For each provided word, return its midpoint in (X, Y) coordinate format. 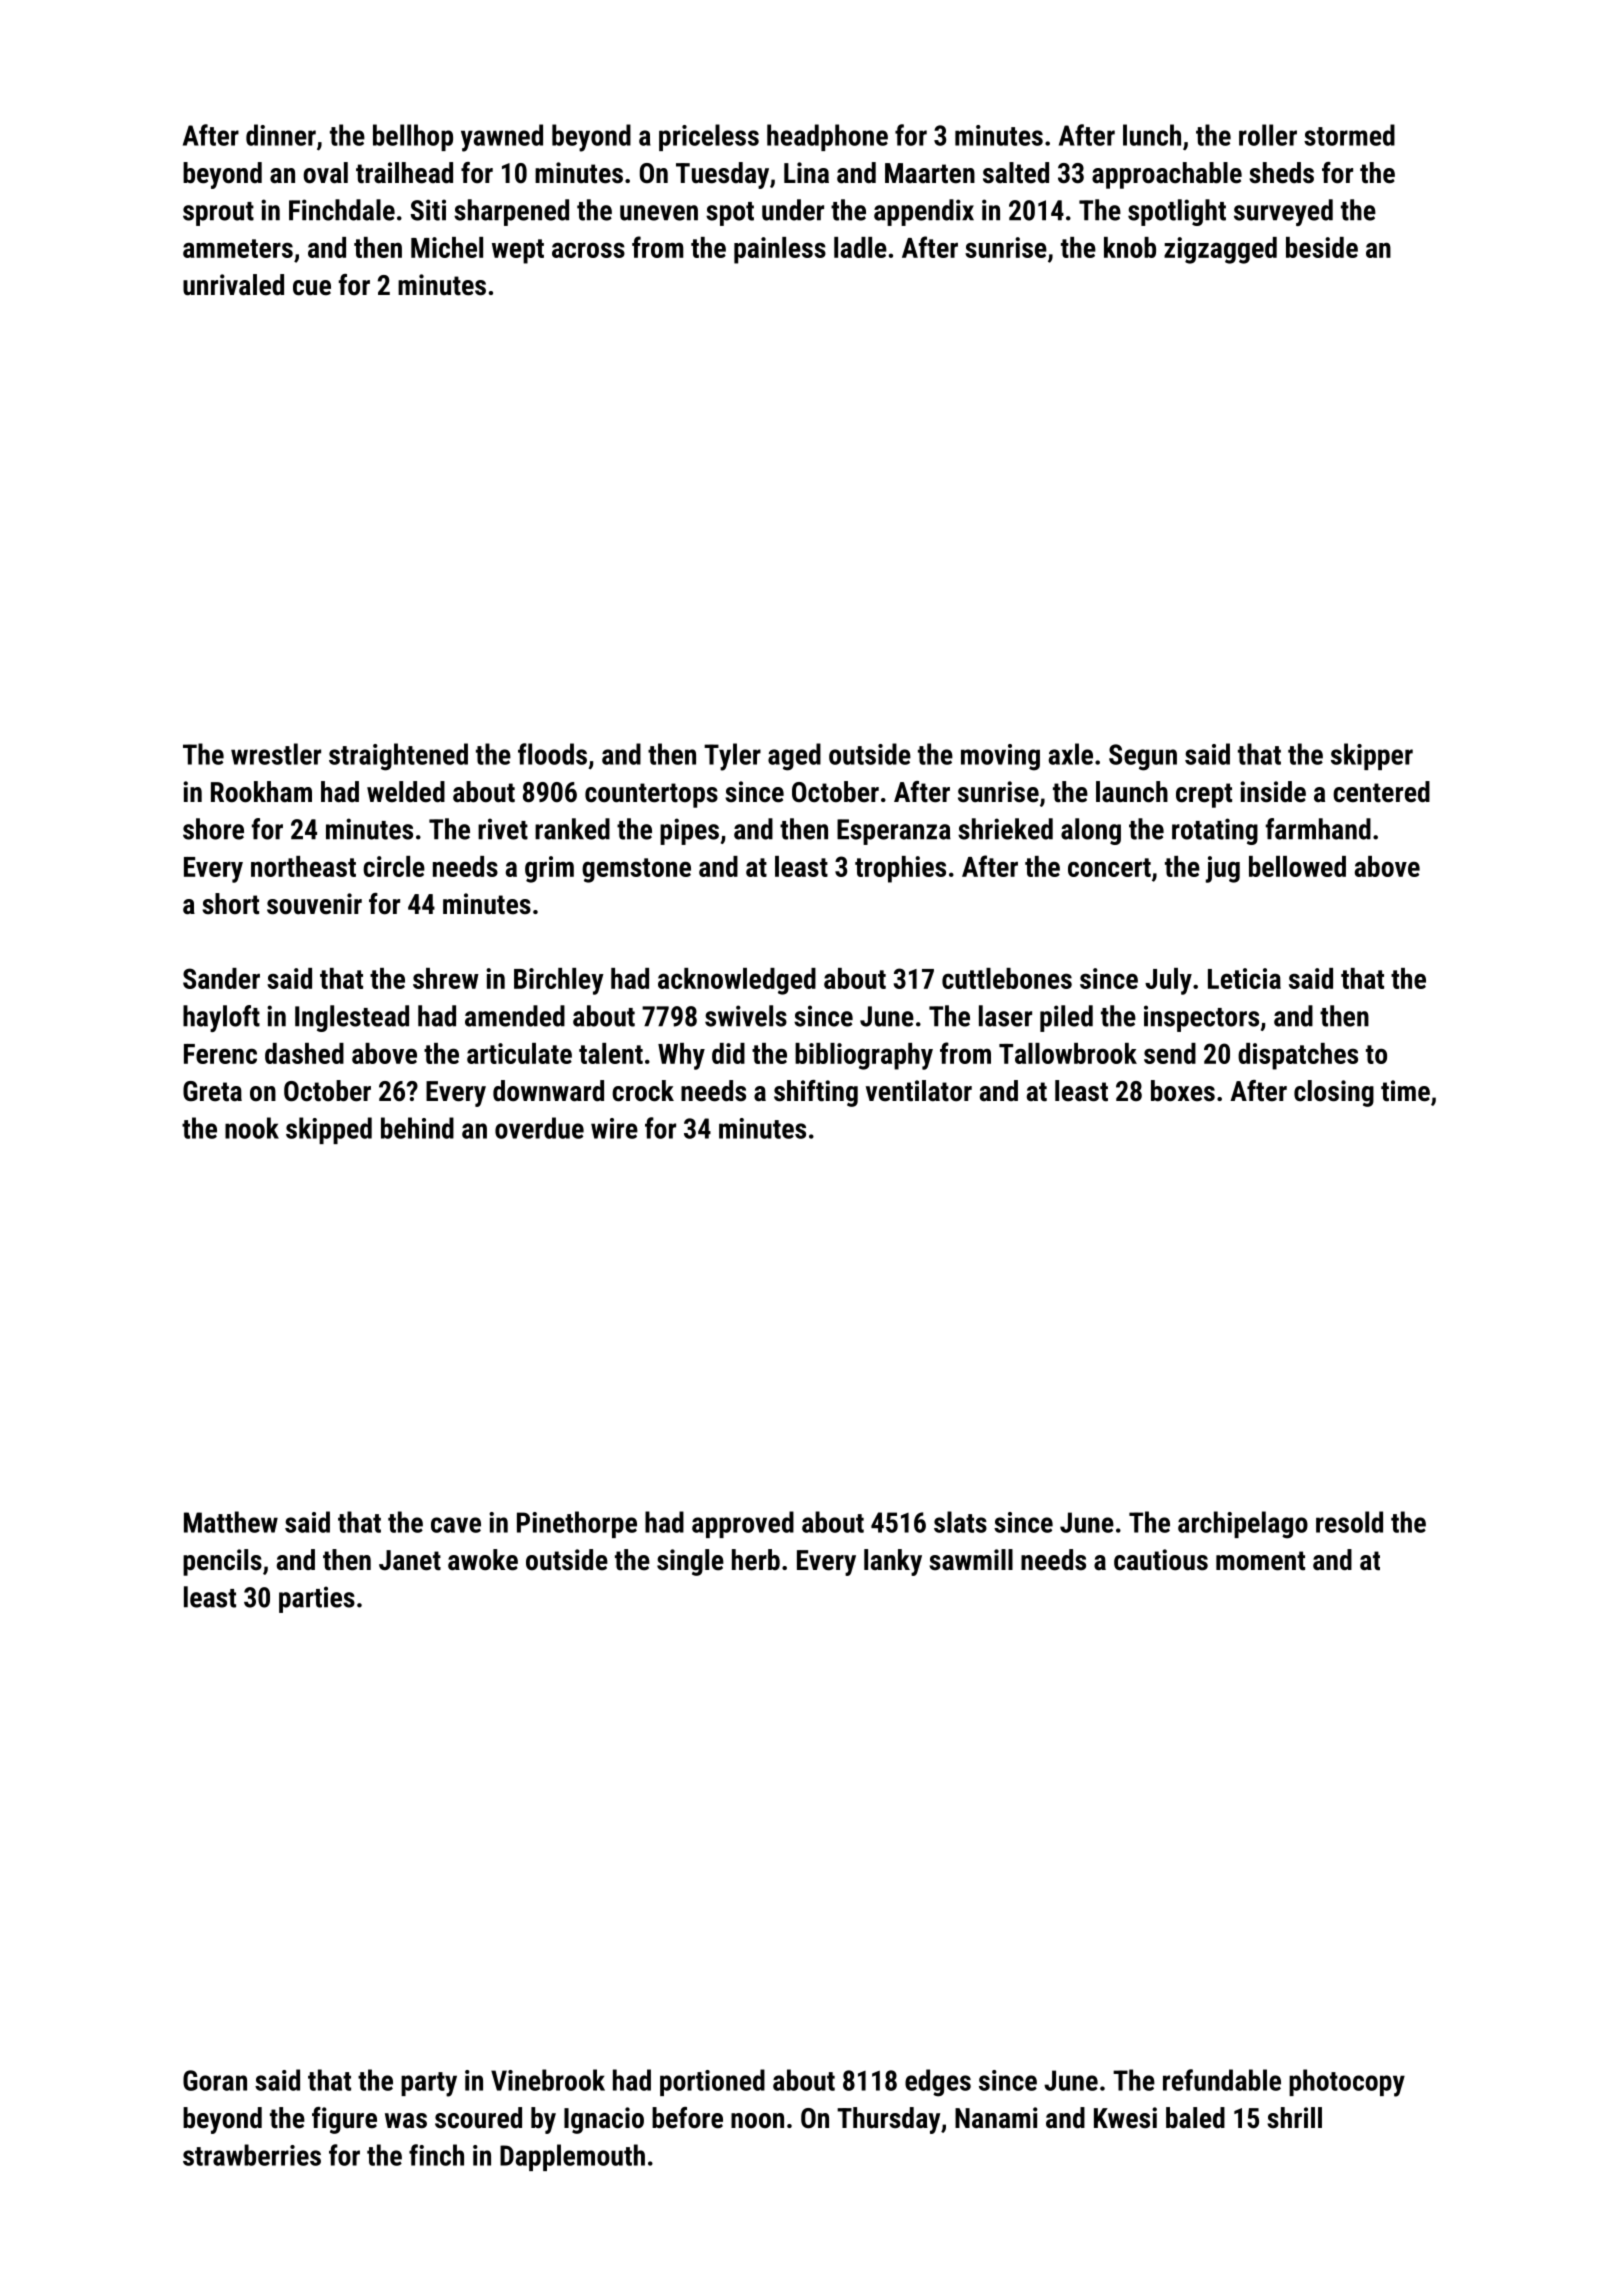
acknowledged (737, 981)
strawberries (252, 2155)
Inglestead (352, 1018)
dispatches (1298, 1056)
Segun (1143, 757)
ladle (860, 247)
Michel (447, 247)
